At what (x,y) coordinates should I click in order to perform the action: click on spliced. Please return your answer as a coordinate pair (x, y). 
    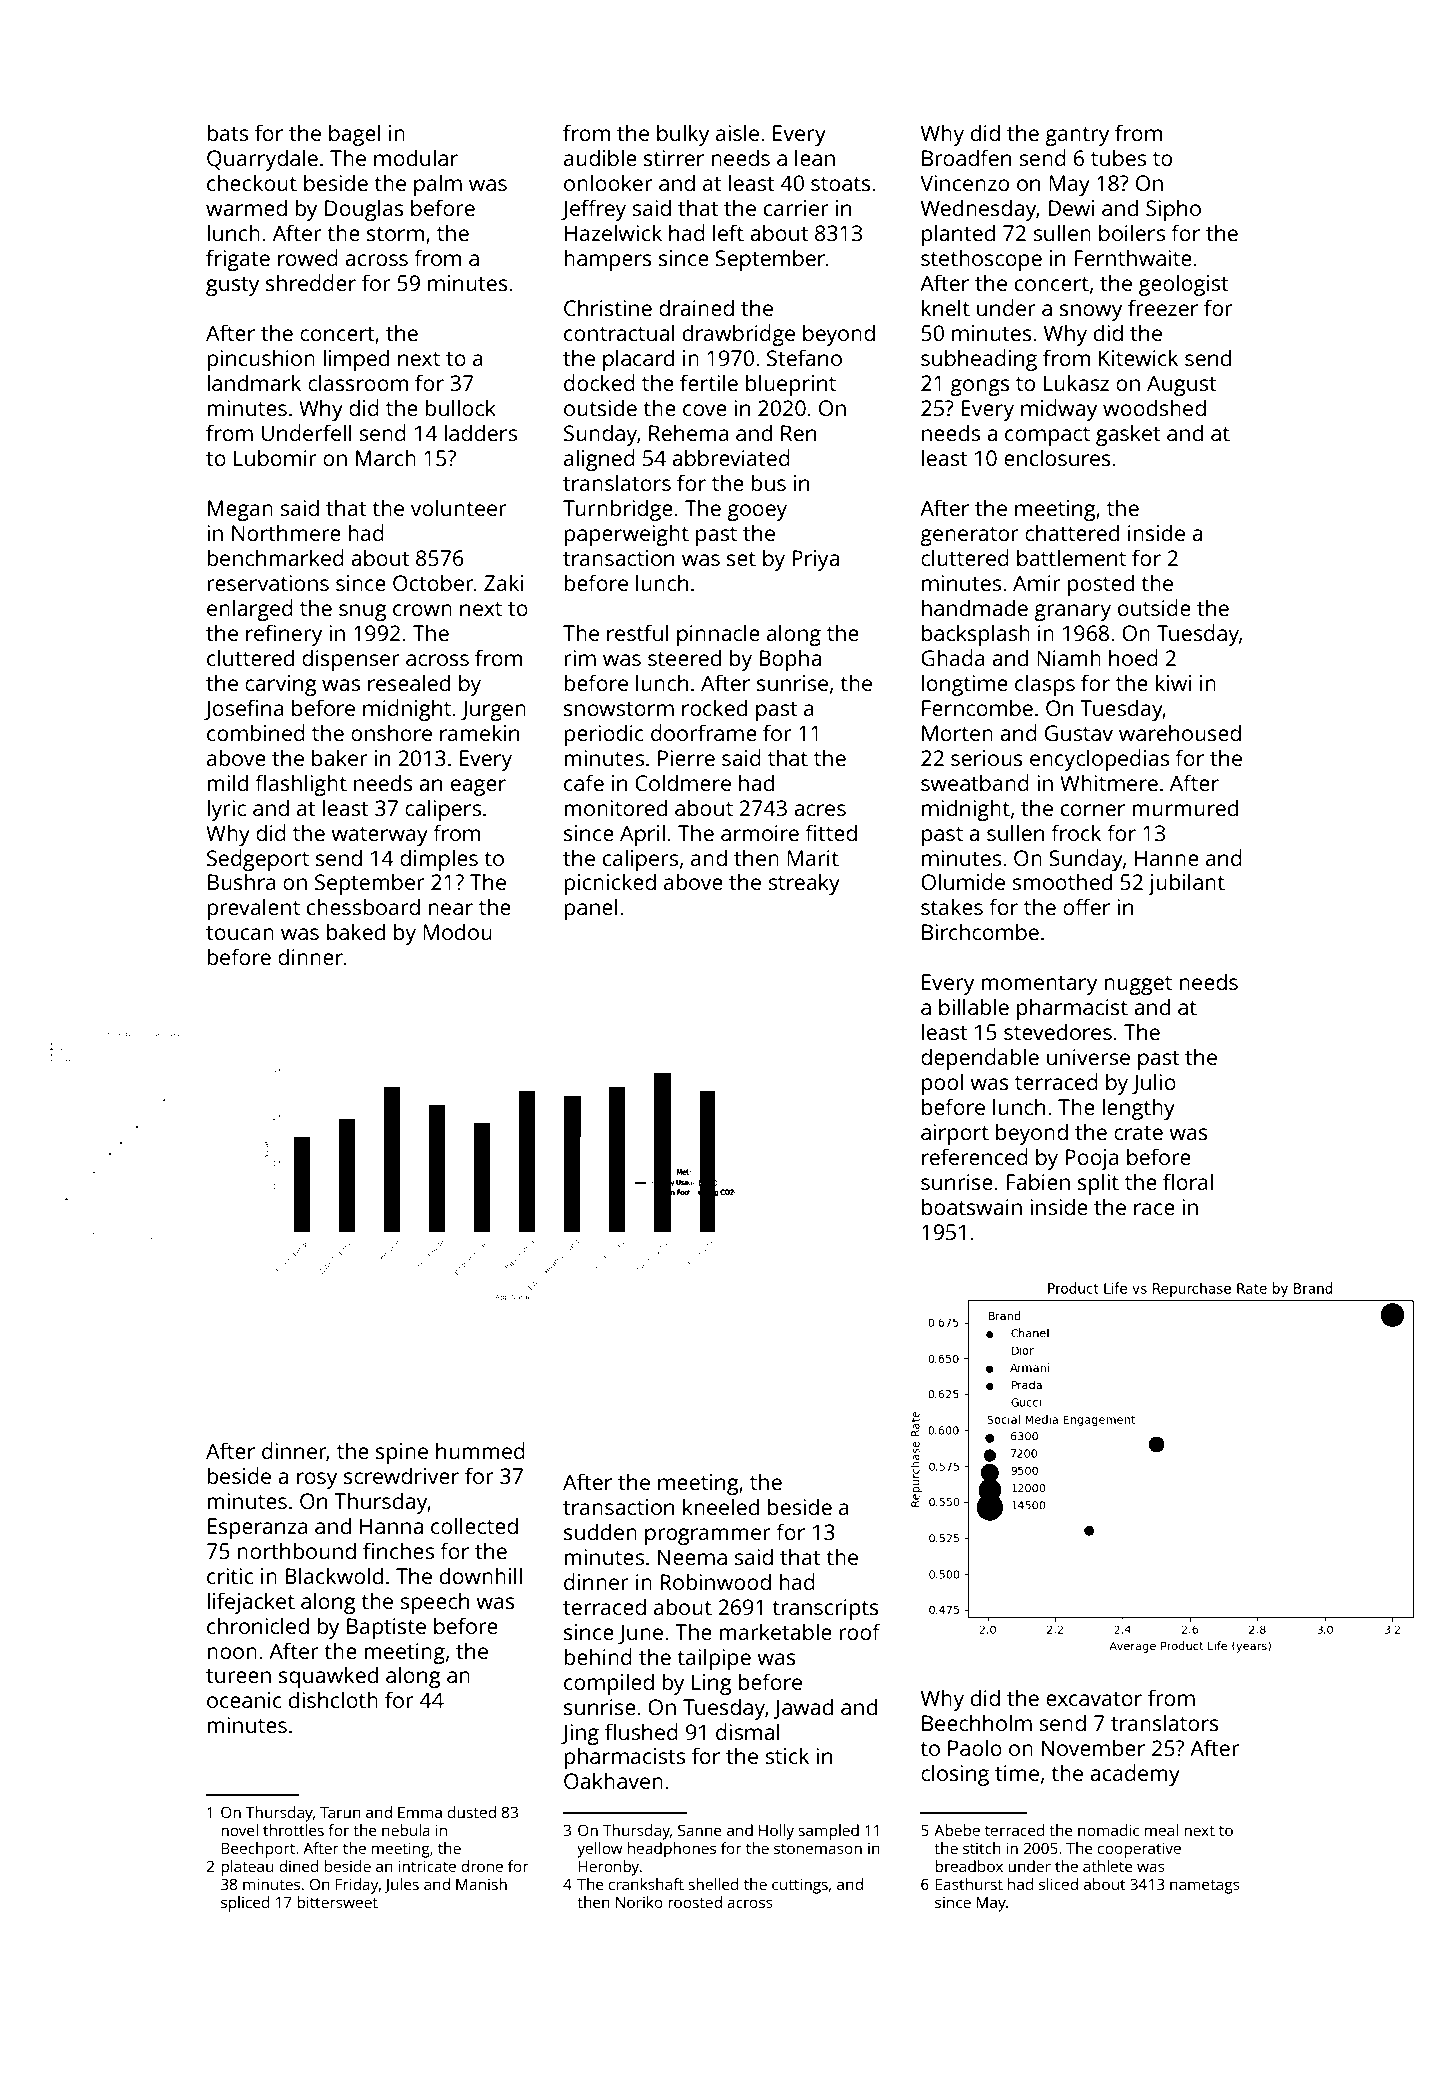
    Looking at the image, I should click on (245, 1904).
